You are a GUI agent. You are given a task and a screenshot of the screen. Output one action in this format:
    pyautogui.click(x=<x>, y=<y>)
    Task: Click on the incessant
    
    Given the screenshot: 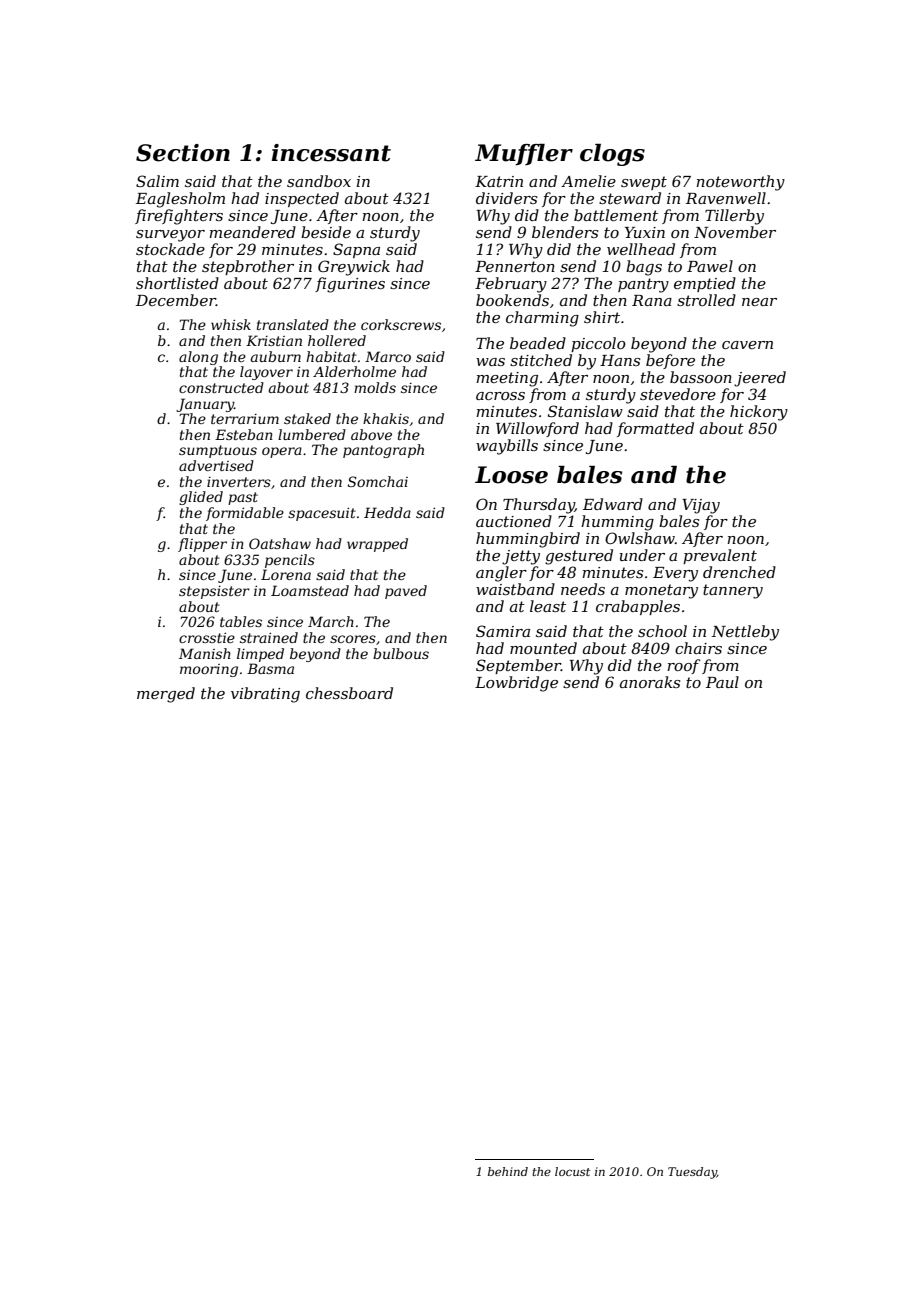 What is the action you would take?
    pyautogui.click(x=331, y=153)
